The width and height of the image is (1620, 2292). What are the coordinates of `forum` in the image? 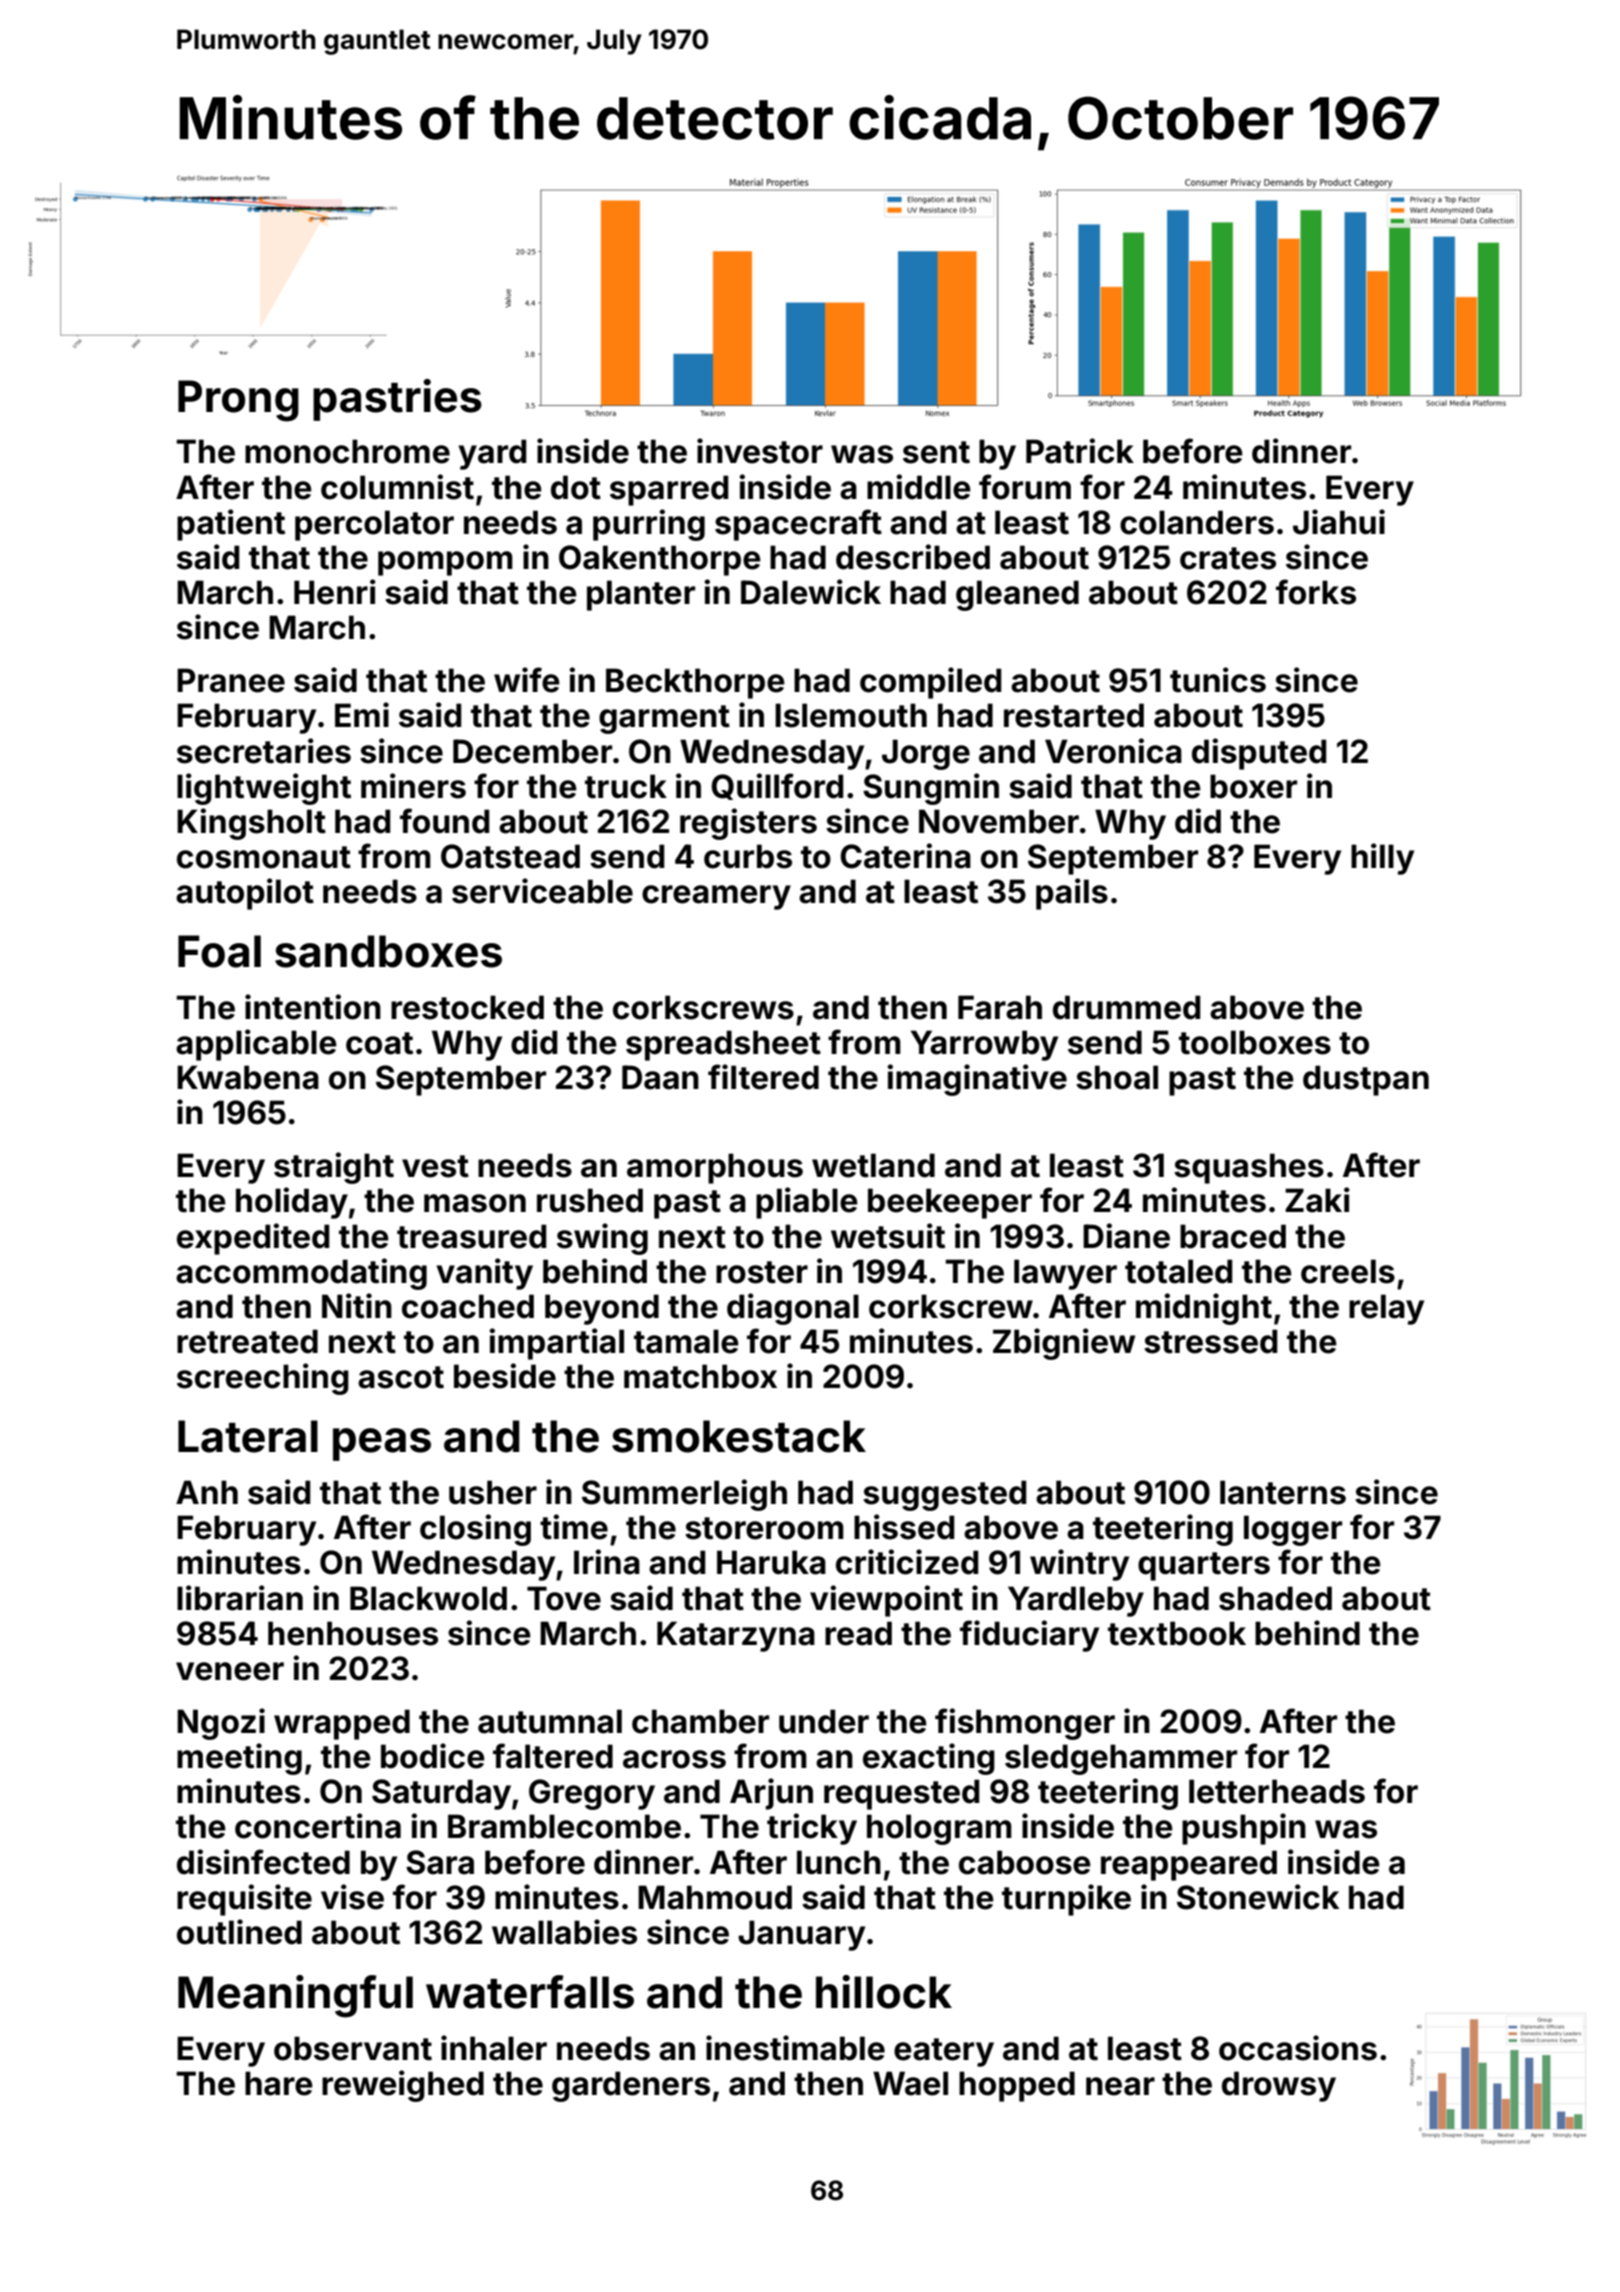 It's located at (1025, 487).
